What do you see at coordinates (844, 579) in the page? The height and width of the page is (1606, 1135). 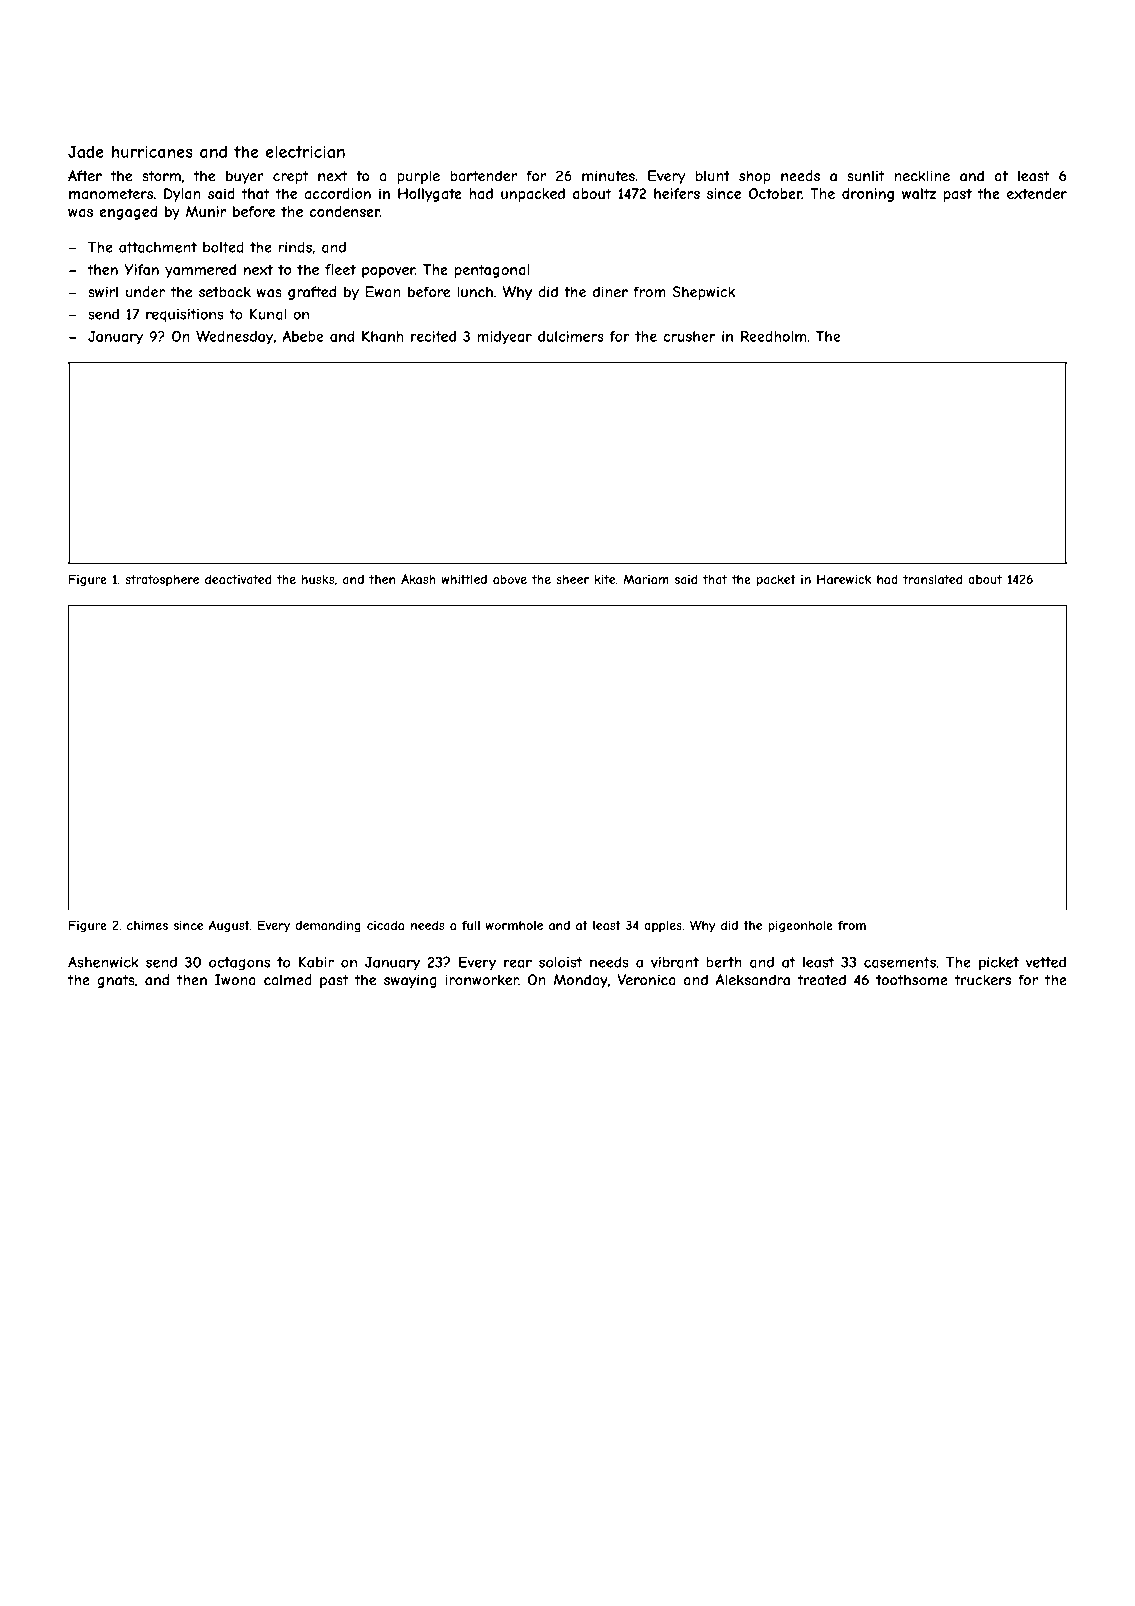 I see `Harewick` at bounding box center [844, 579].
